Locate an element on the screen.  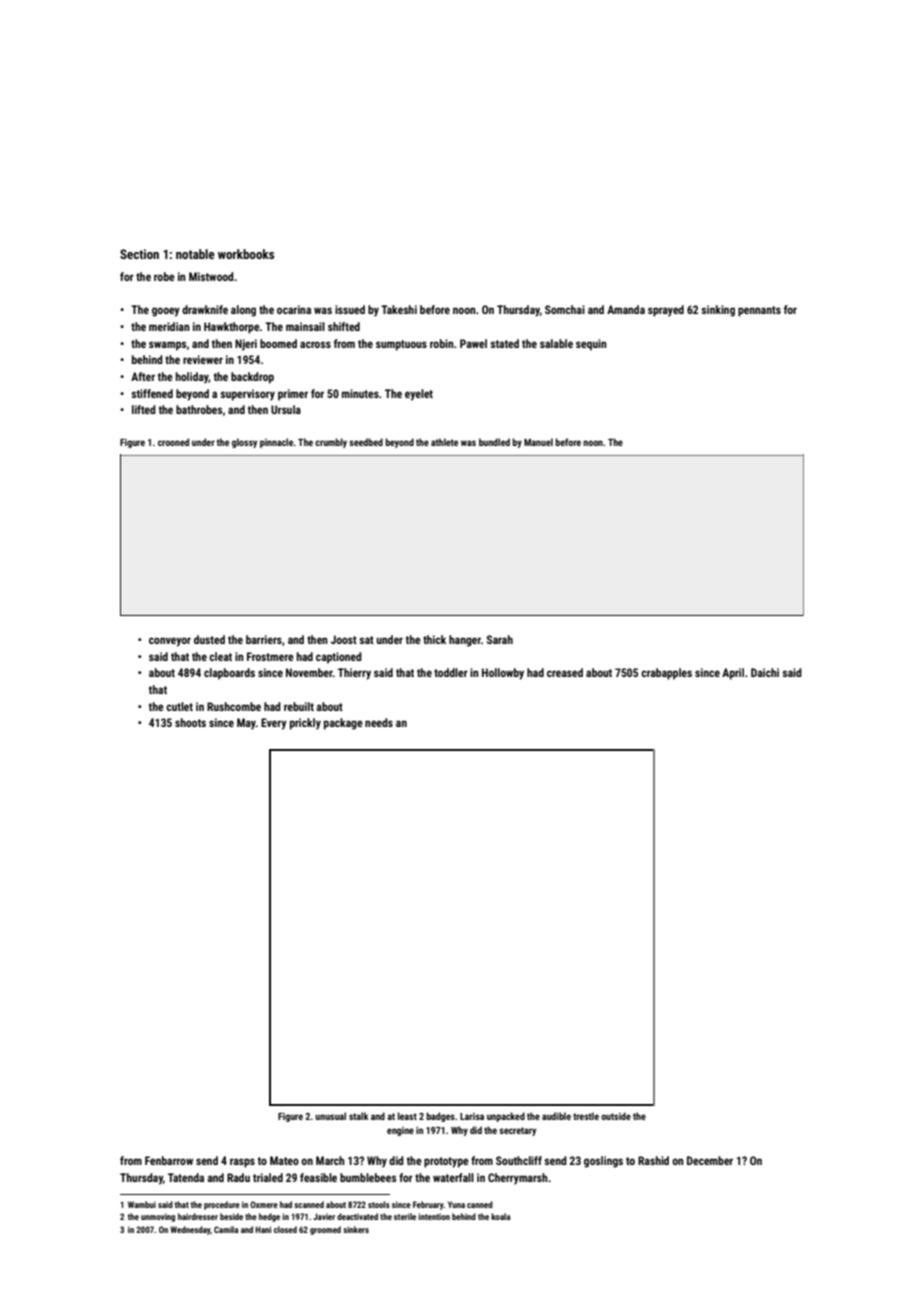
sequin is located at coordinates (591, 345).
